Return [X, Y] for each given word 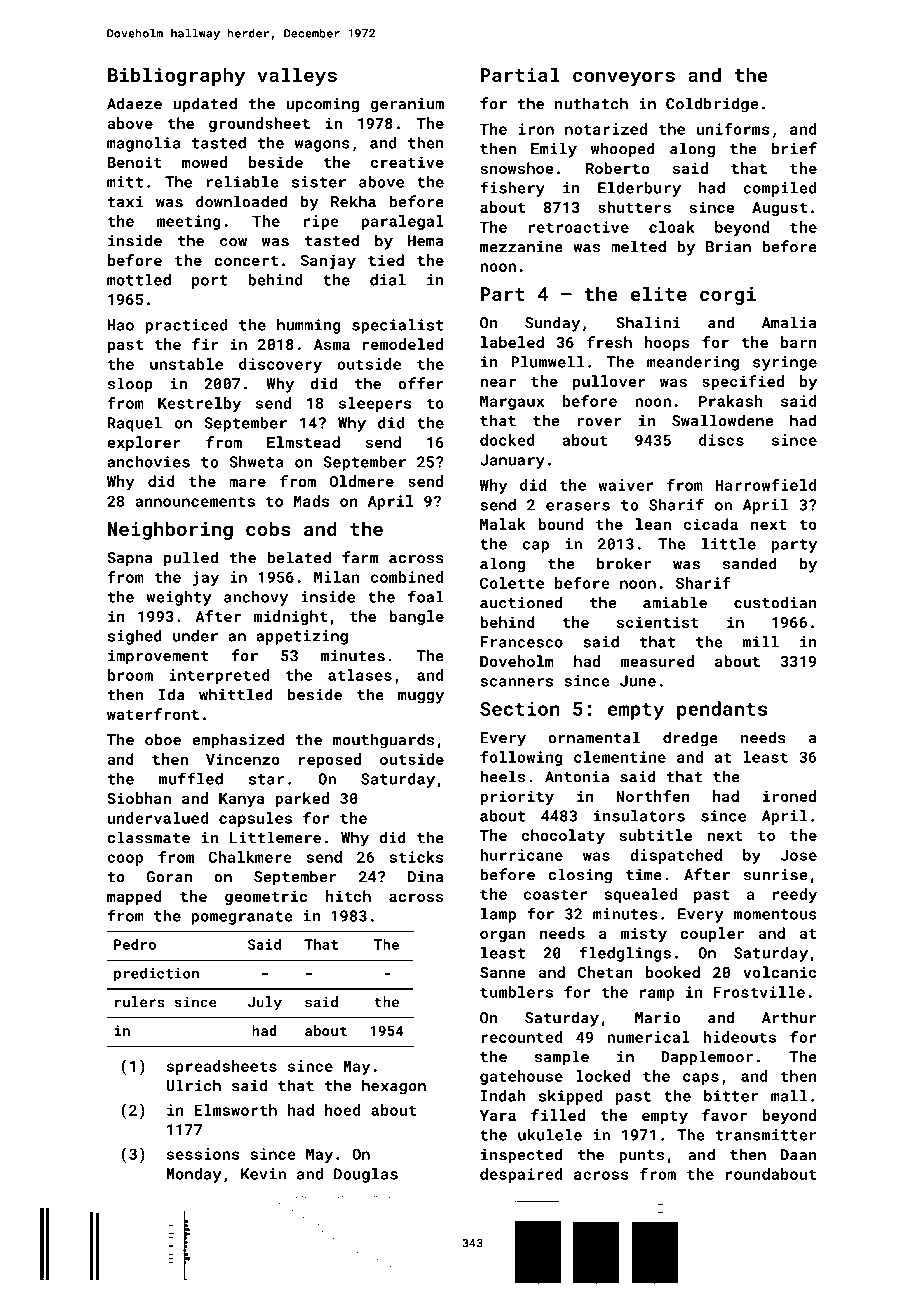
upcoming [322, 105]
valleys [297, 76]
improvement [158, 657]
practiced [186, 326]
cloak [672, 227]
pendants [722, 710]
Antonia [577, 777]
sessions [203, 1154]
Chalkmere [250, 857]
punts [641, 1157]
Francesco [521, 642]
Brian [728, 247]
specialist [397, 326]
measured [657, 661]
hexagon [394, 1087]
